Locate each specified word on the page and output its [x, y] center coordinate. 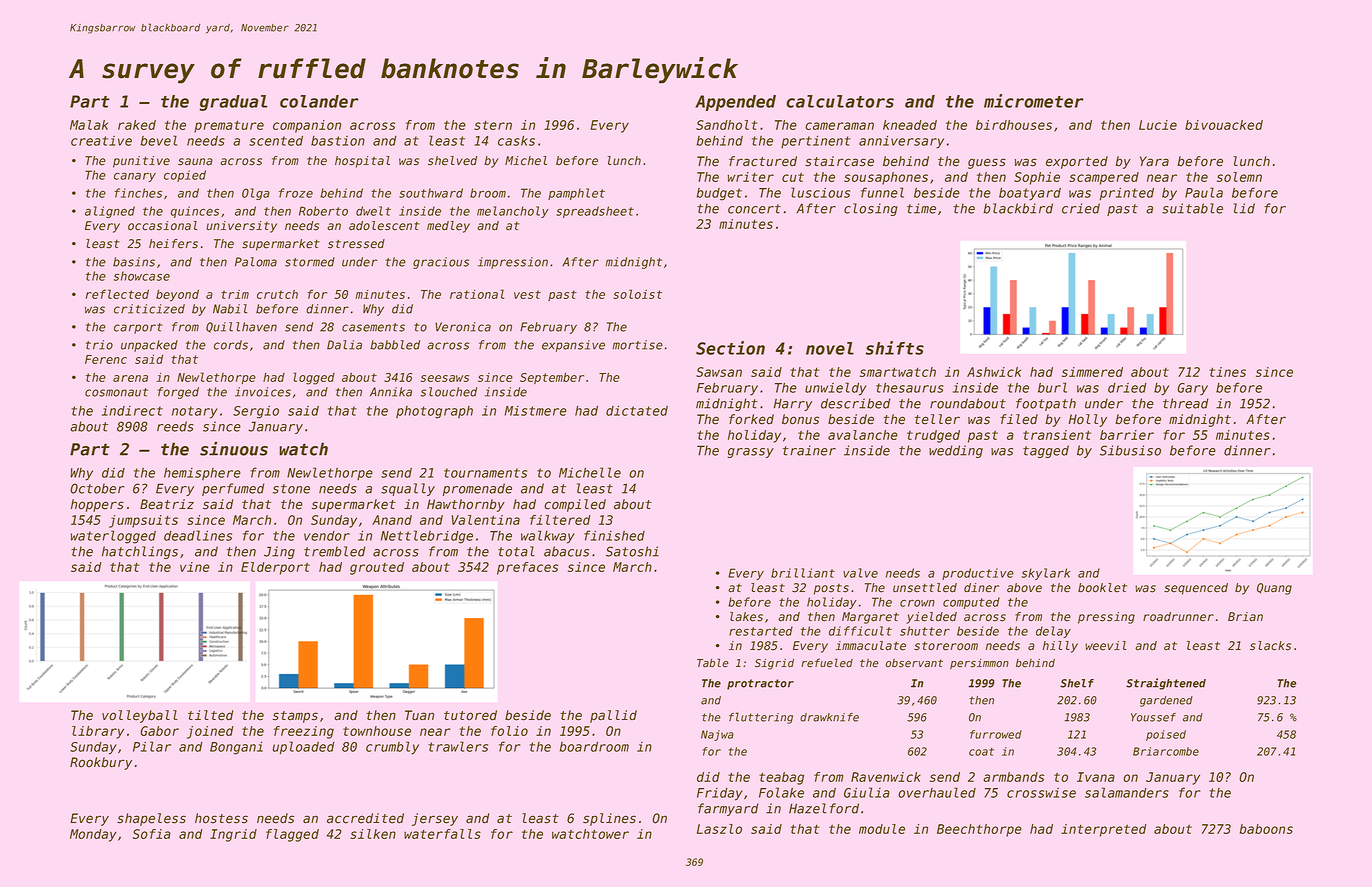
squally [408, 489]
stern [493, 125]
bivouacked [1224, 125]
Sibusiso [1130, 450]
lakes [746, 617]
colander [319, 101]
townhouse [377, 731]
